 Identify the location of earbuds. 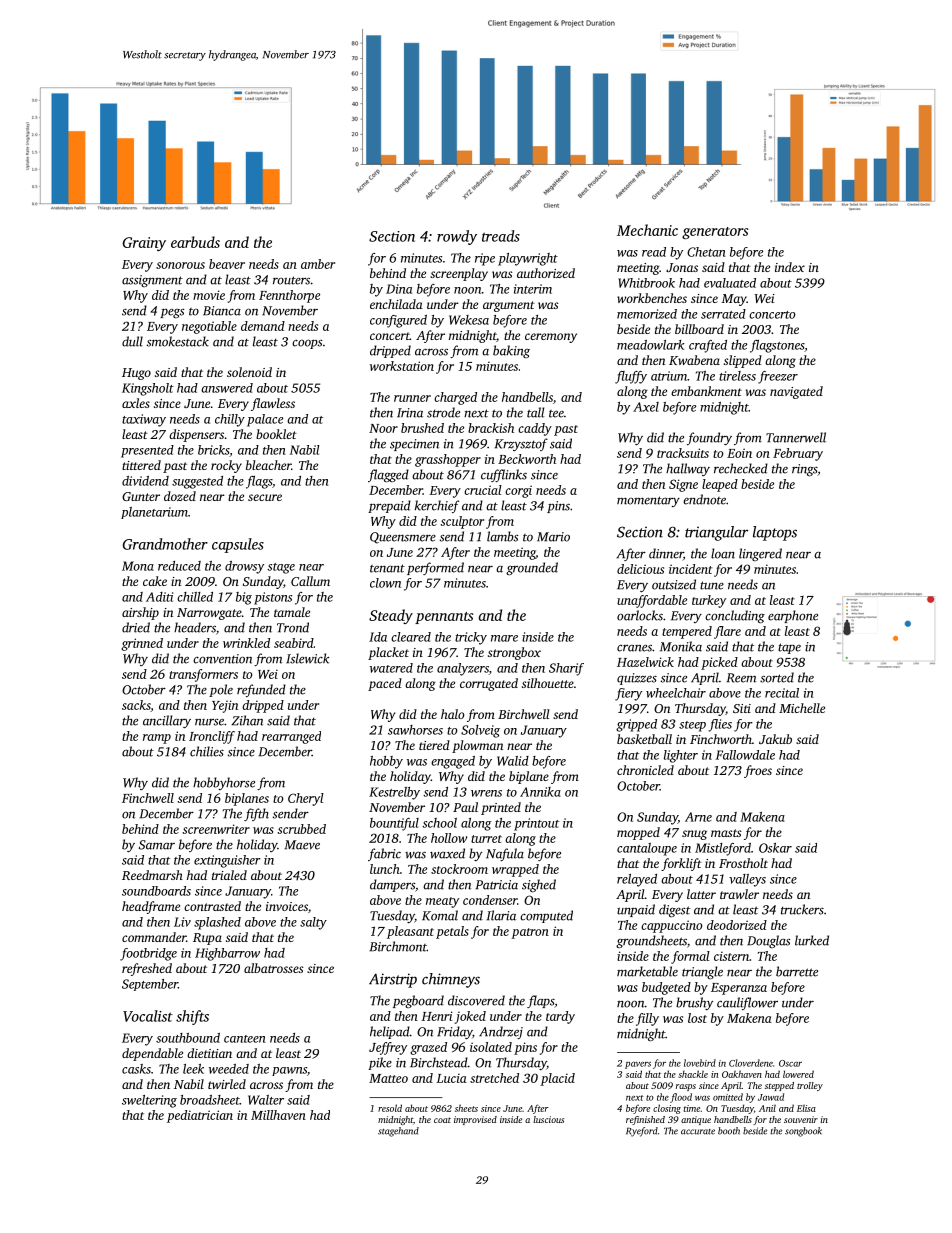
(195, 242).
